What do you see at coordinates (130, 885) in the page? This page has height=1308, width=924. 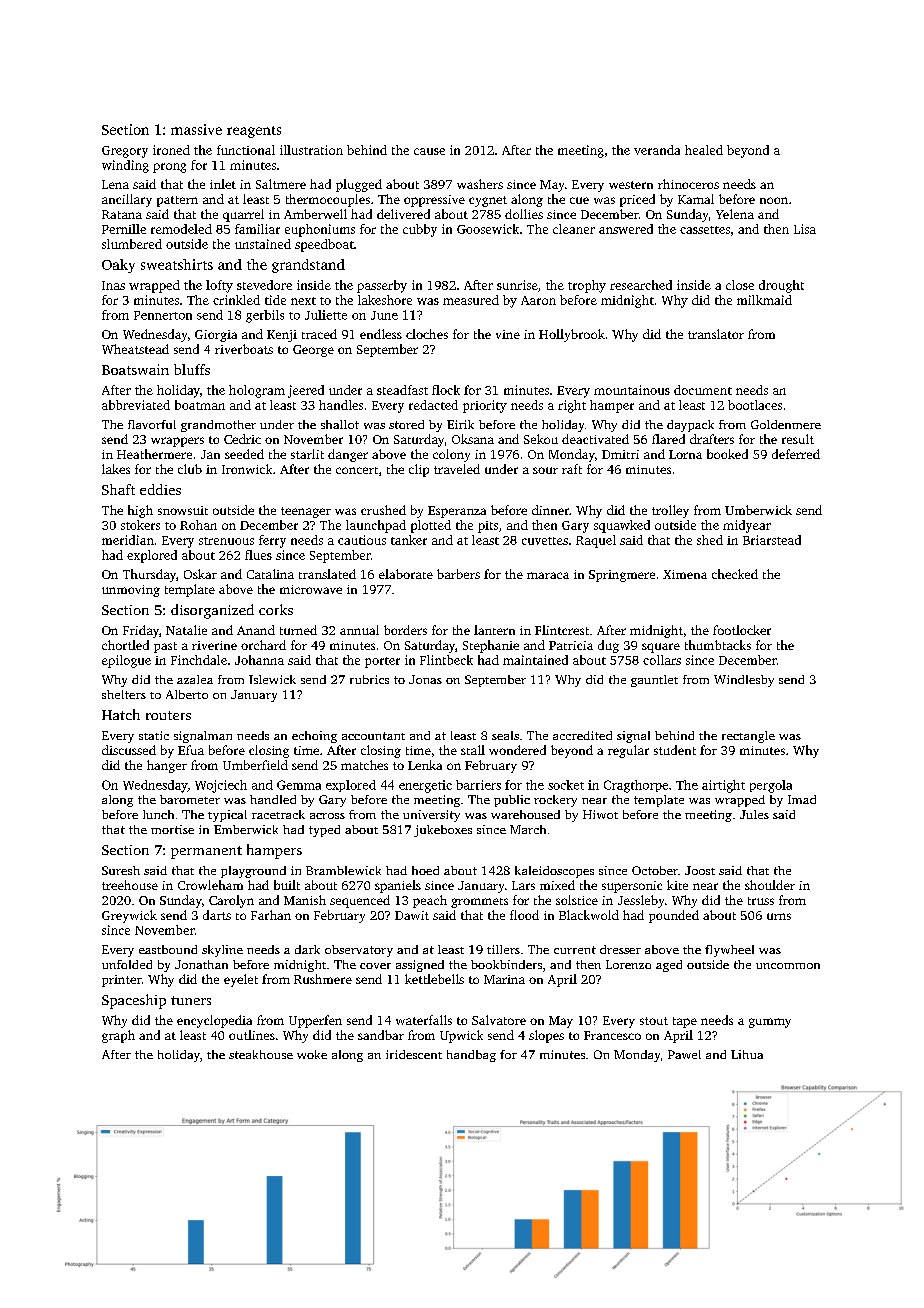 I see `treehouse` at bounding box center [130, 885].
